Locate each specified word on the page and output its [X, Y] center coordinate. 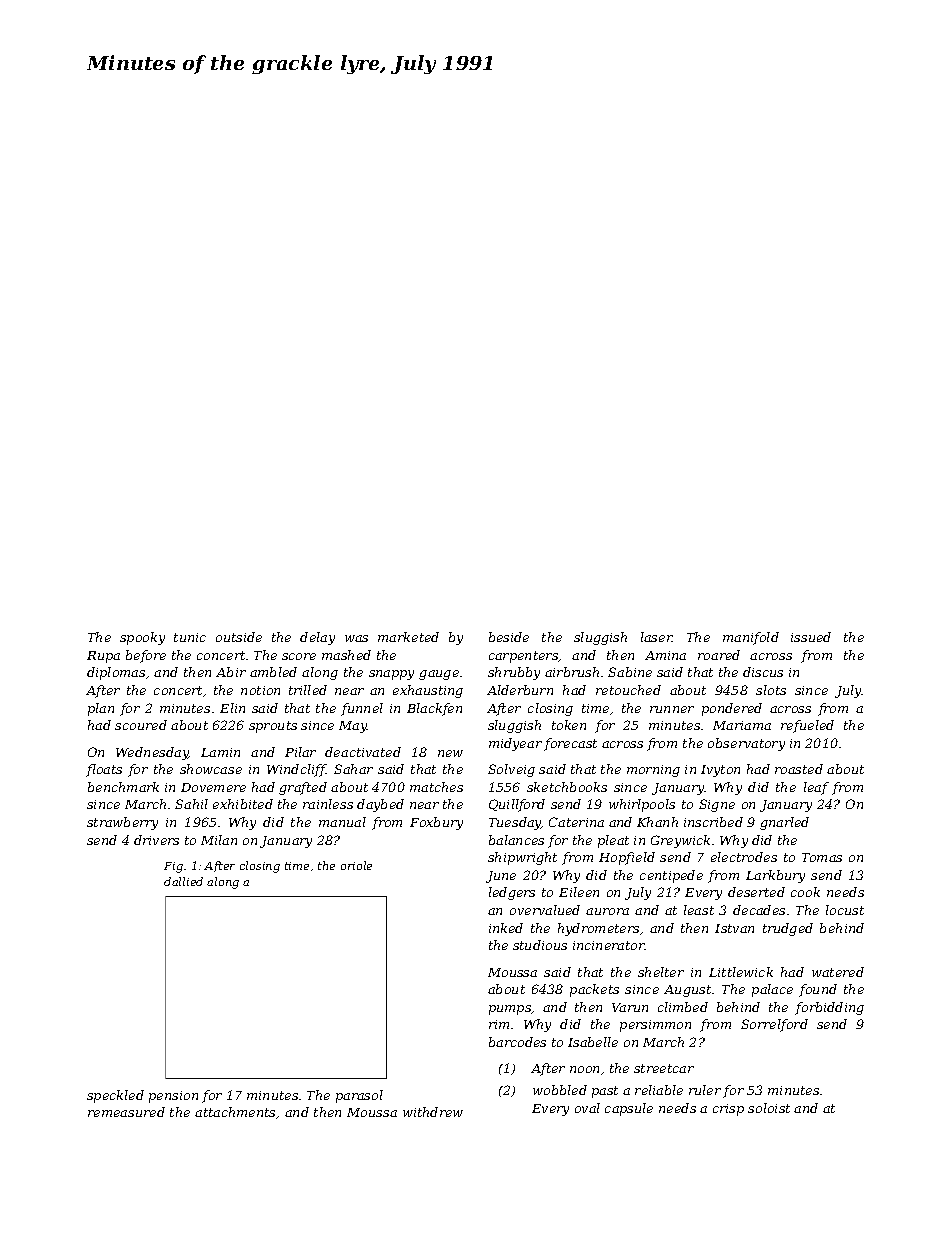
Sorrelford [774, 1025]
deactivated [363, 752]
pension [173, 1097]
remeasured [126, 1112]
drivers [156, 840]
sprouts [273, 727]
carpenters [524, 657]
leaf [816, 788]
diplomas [116, 673]
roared [719, 655]
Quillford [517, 805]
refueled [807, 726]
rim [499, 1024]
